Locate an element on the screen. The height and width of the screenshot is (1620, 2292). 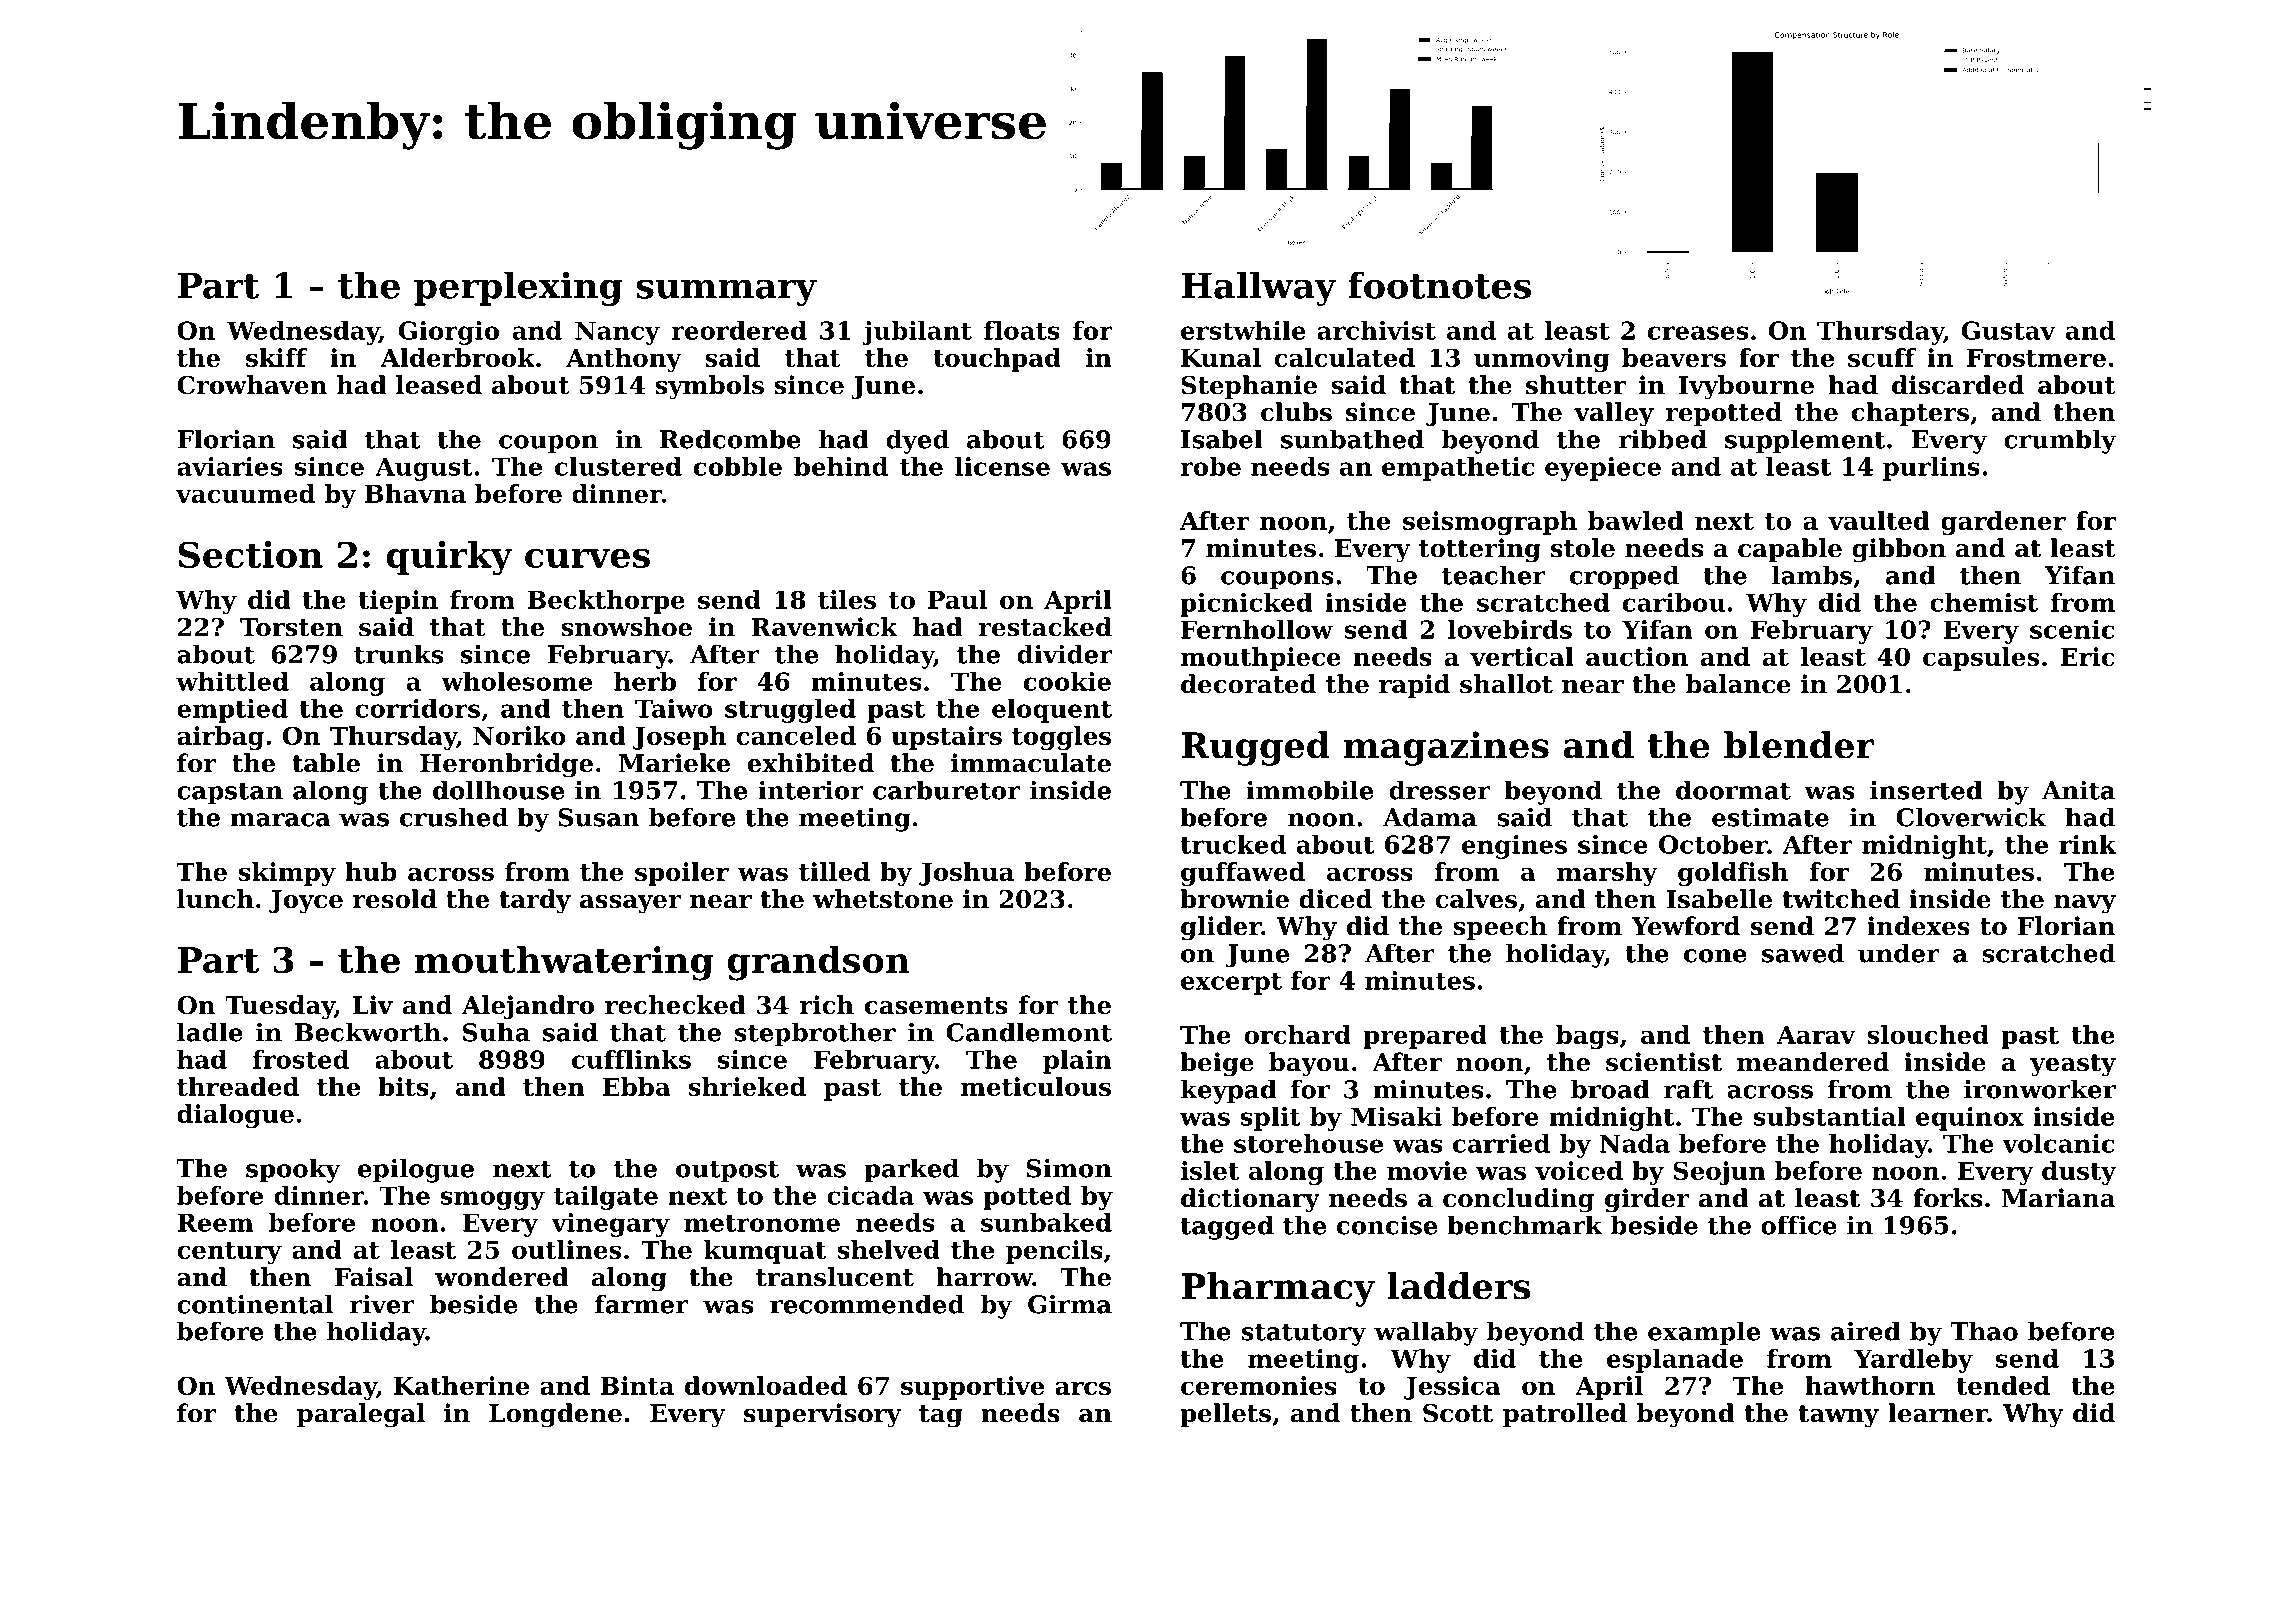
footnotes is located at coordinates (1439, 285).
